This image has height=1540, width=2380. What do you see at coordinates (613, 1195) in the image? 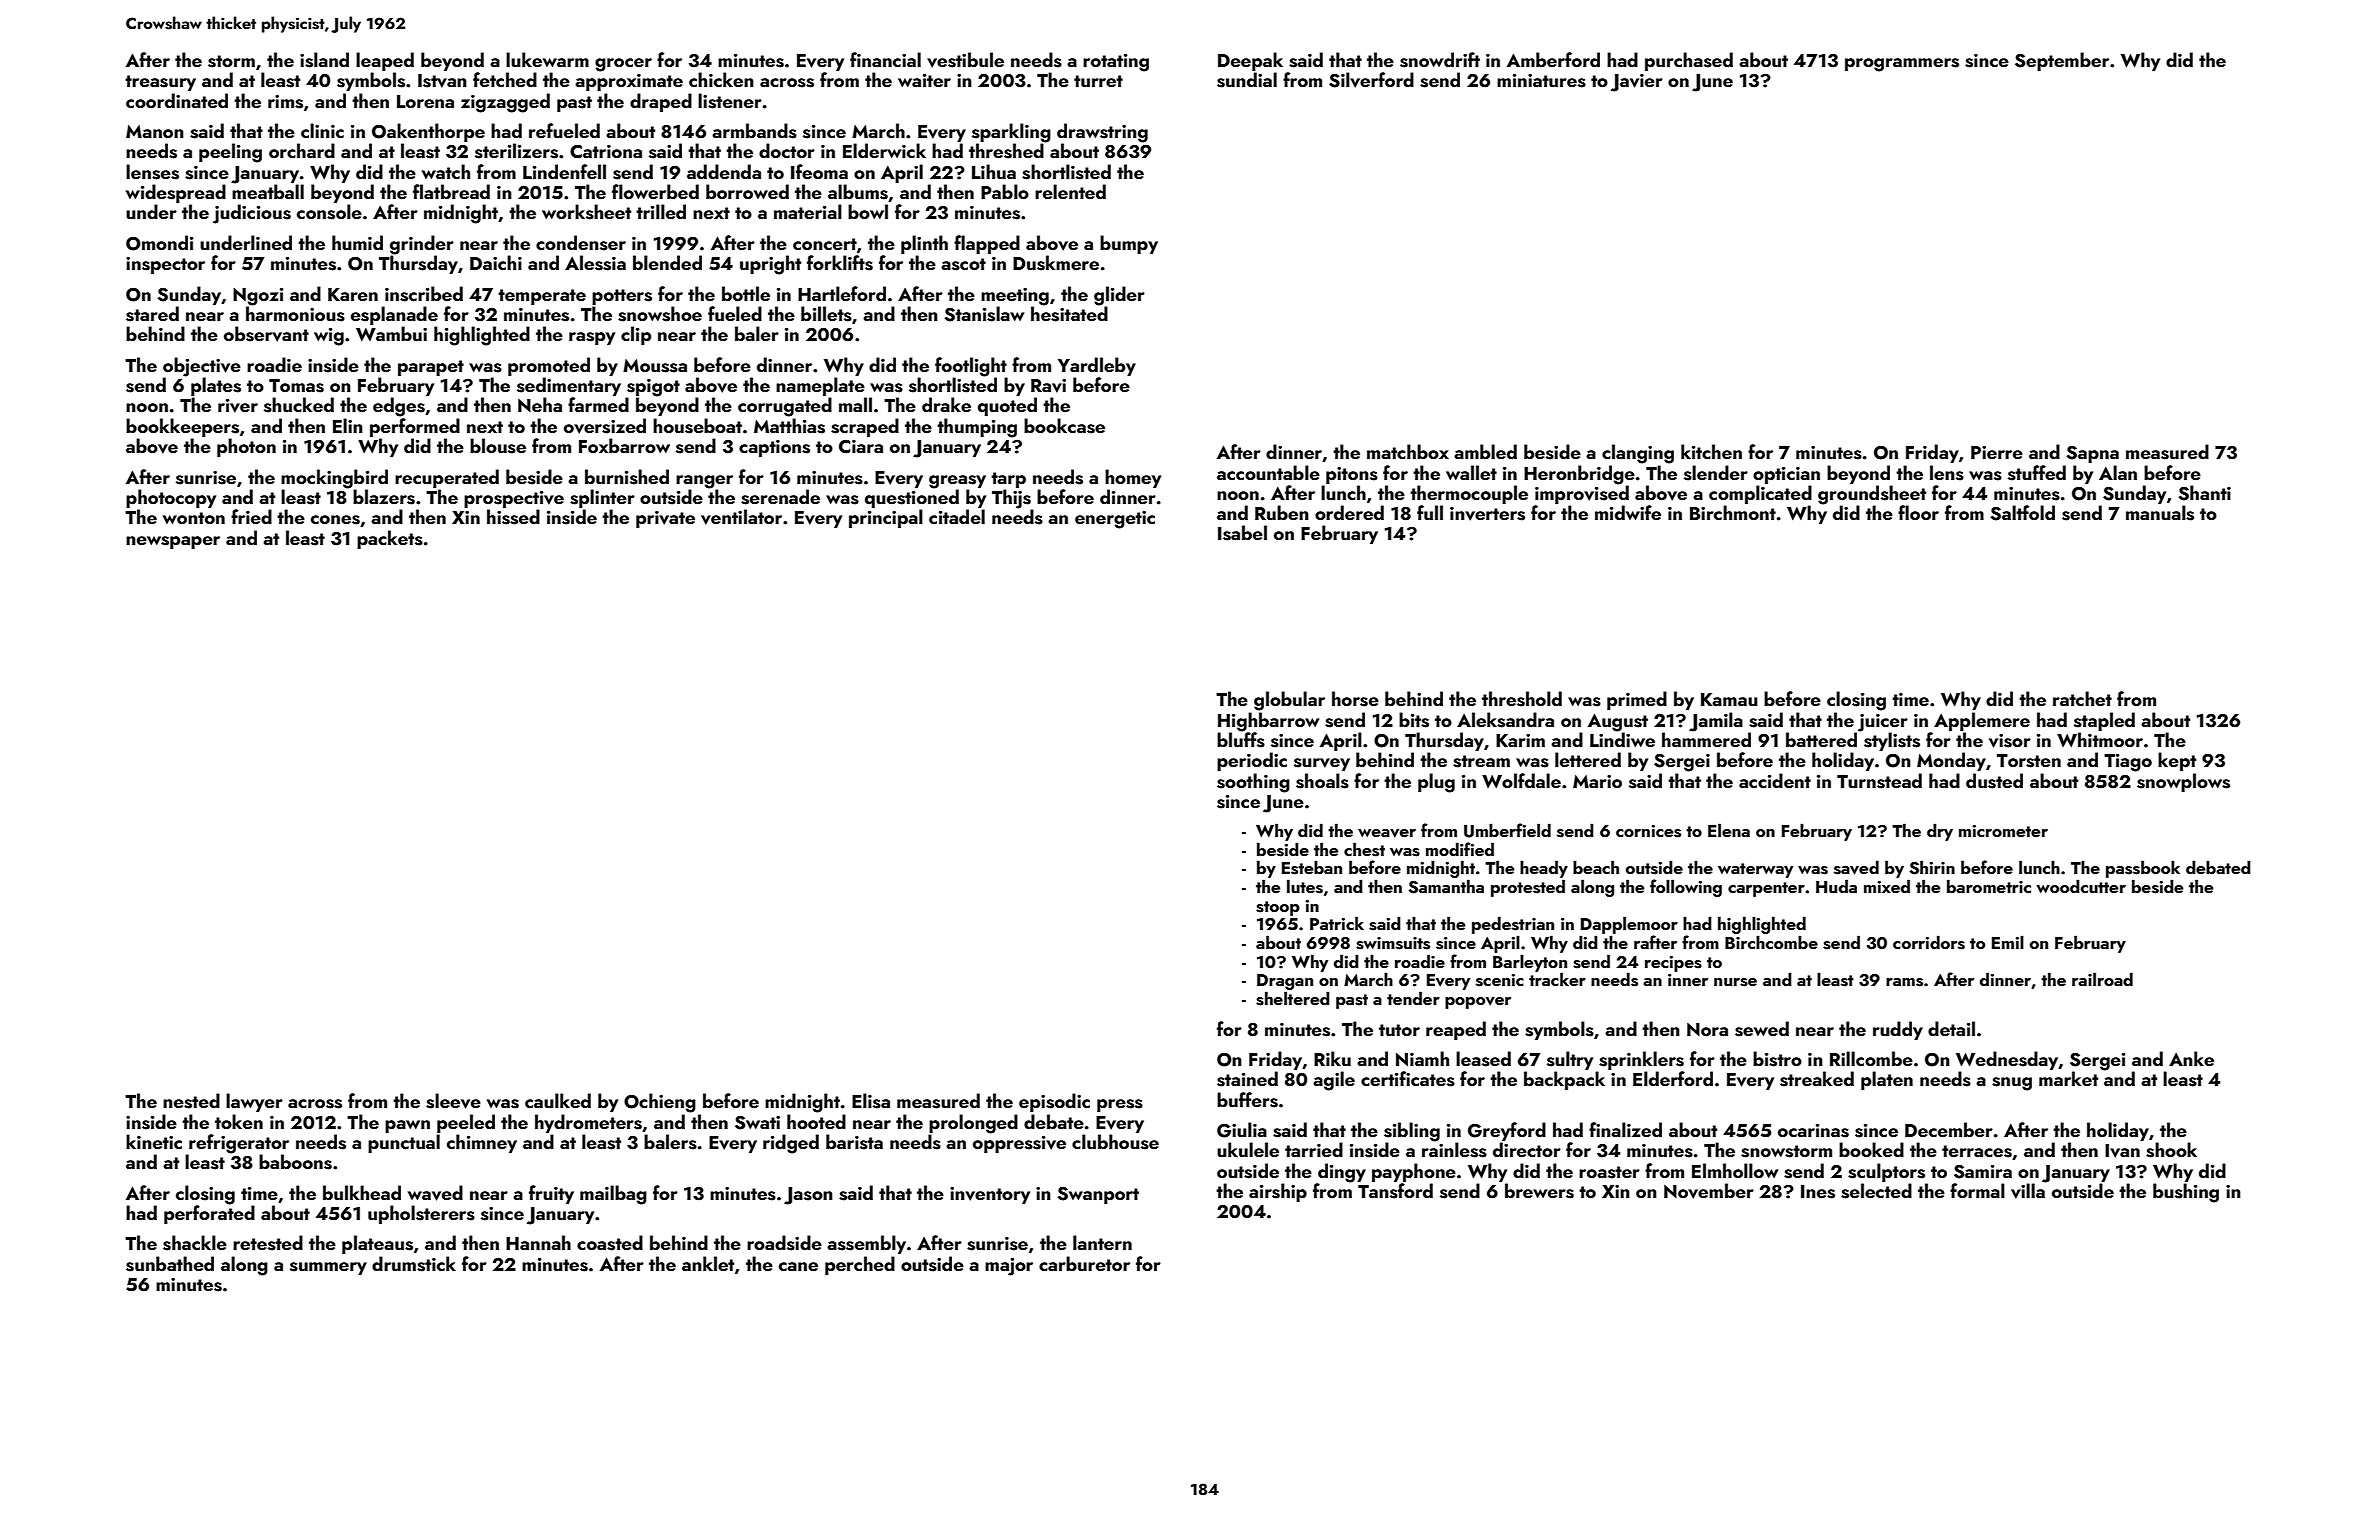
I see `mailbag` at bounding box center [613, 1195].
